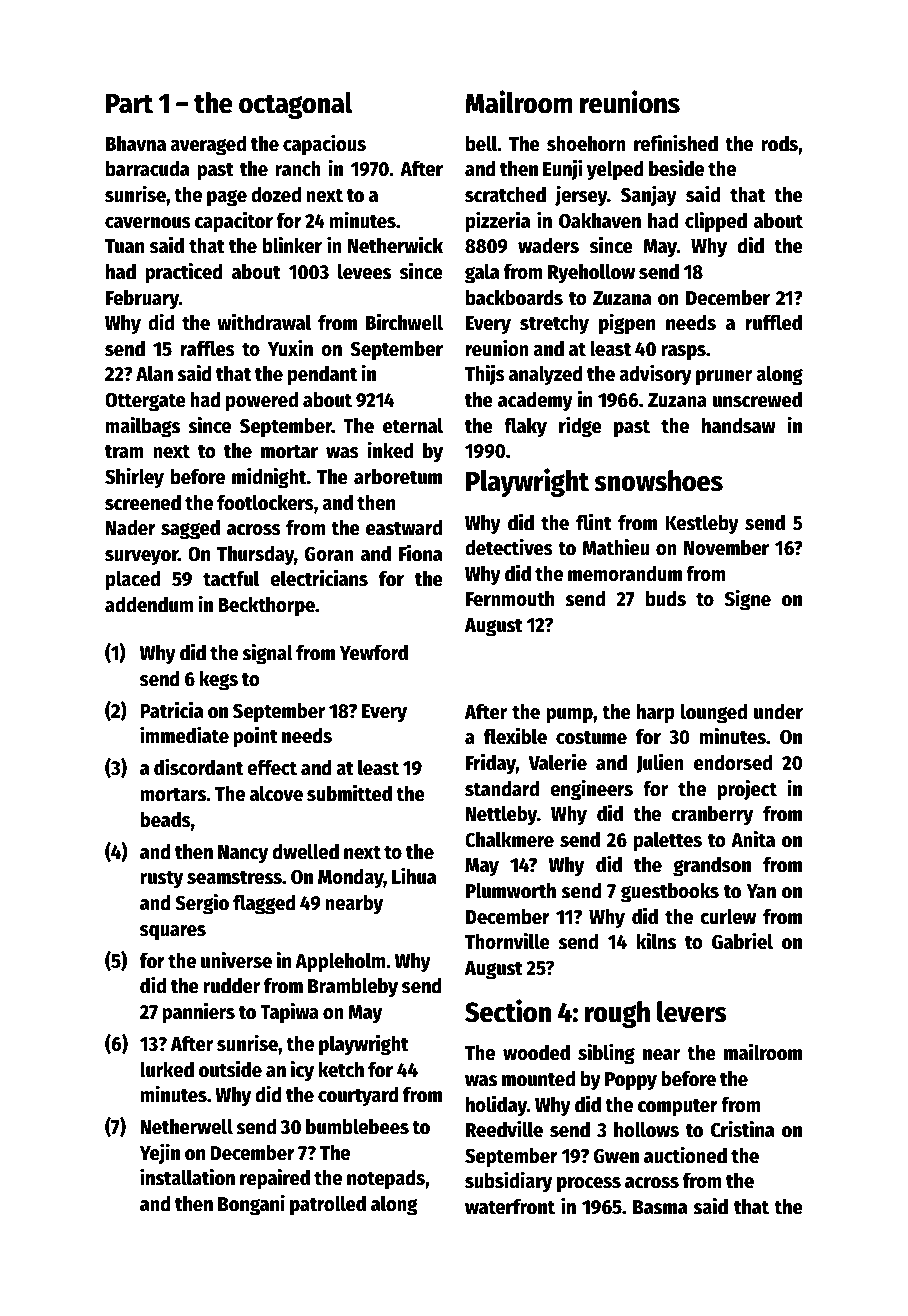 The image size is (908, 1316). Describe the element at coordinates (501, 816) in the screenshot. I see `Nettleby` at that location.
